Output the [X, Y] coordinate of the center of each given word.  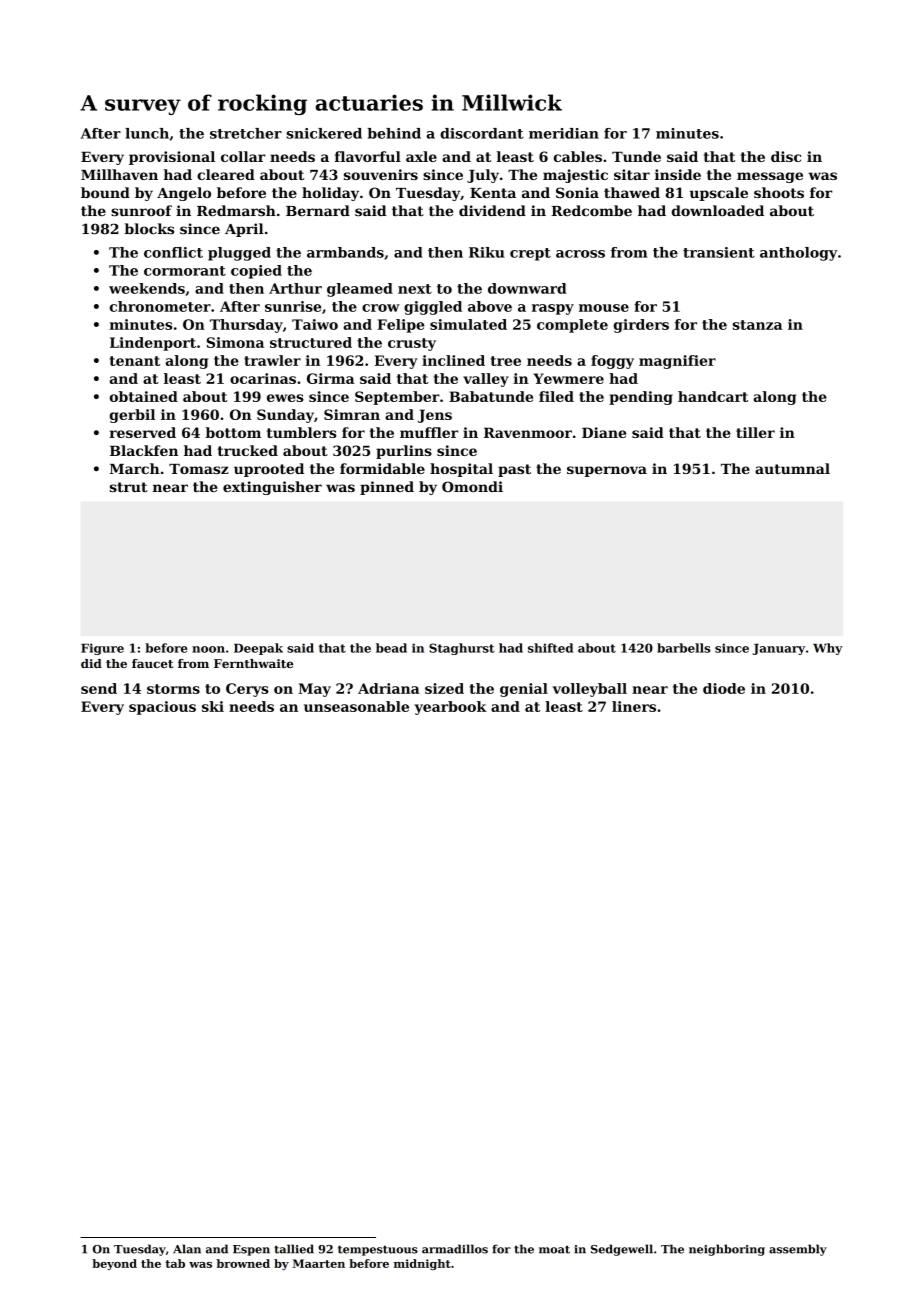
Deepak [258, 649]
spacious [162, 708]
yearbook [450, 708]
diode [724, 688]
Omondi [472, 486]
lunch [147, 133]
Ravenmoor [528, 432]
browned [243, 1263]
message [770, 177]
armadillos [455, 1249]
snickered [324, 133]
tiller [755, 432]
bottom [233, 432]
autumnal [792, 468]
